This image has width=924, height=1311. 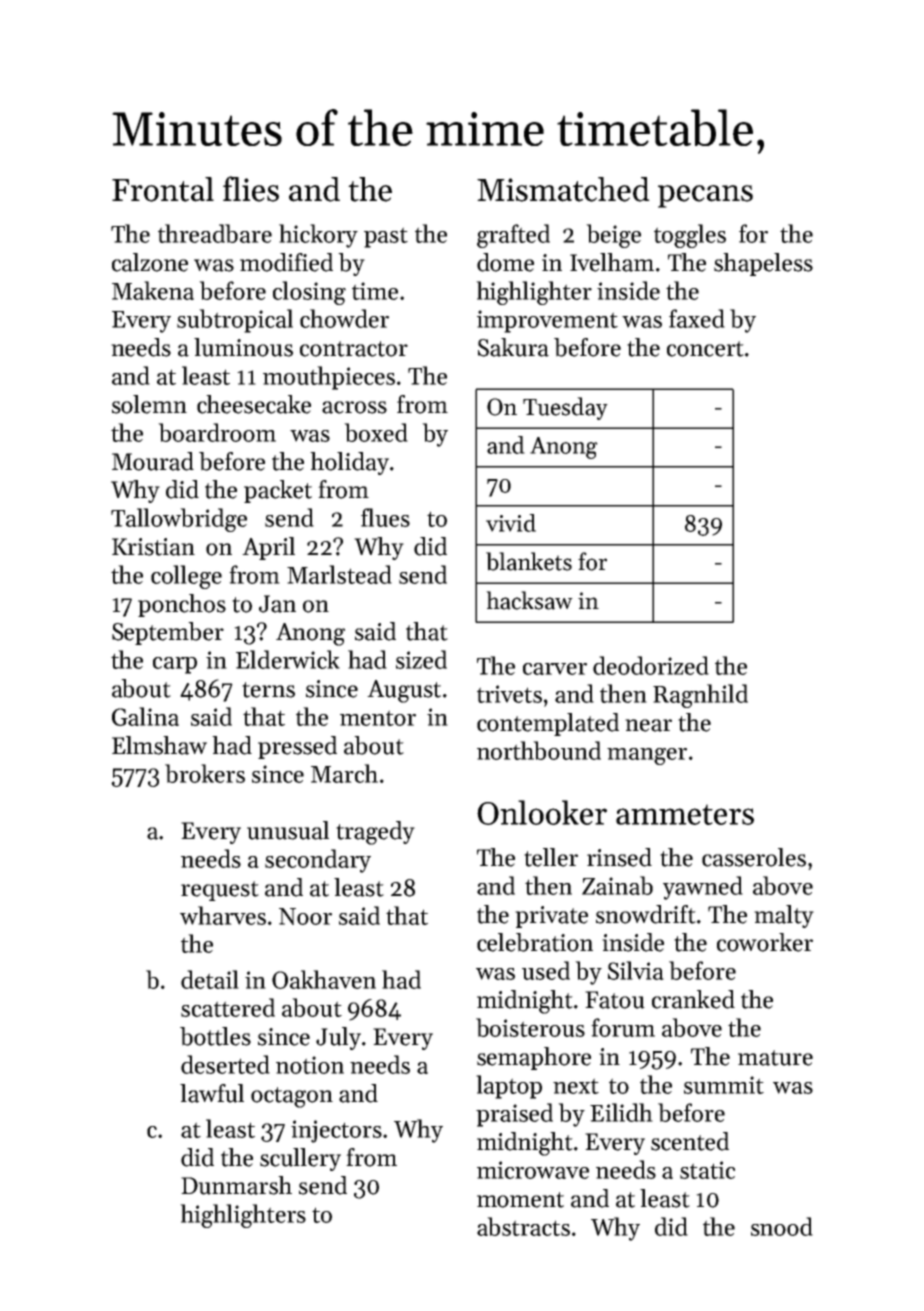 I want to click on request, so click(x=220, y=891).
